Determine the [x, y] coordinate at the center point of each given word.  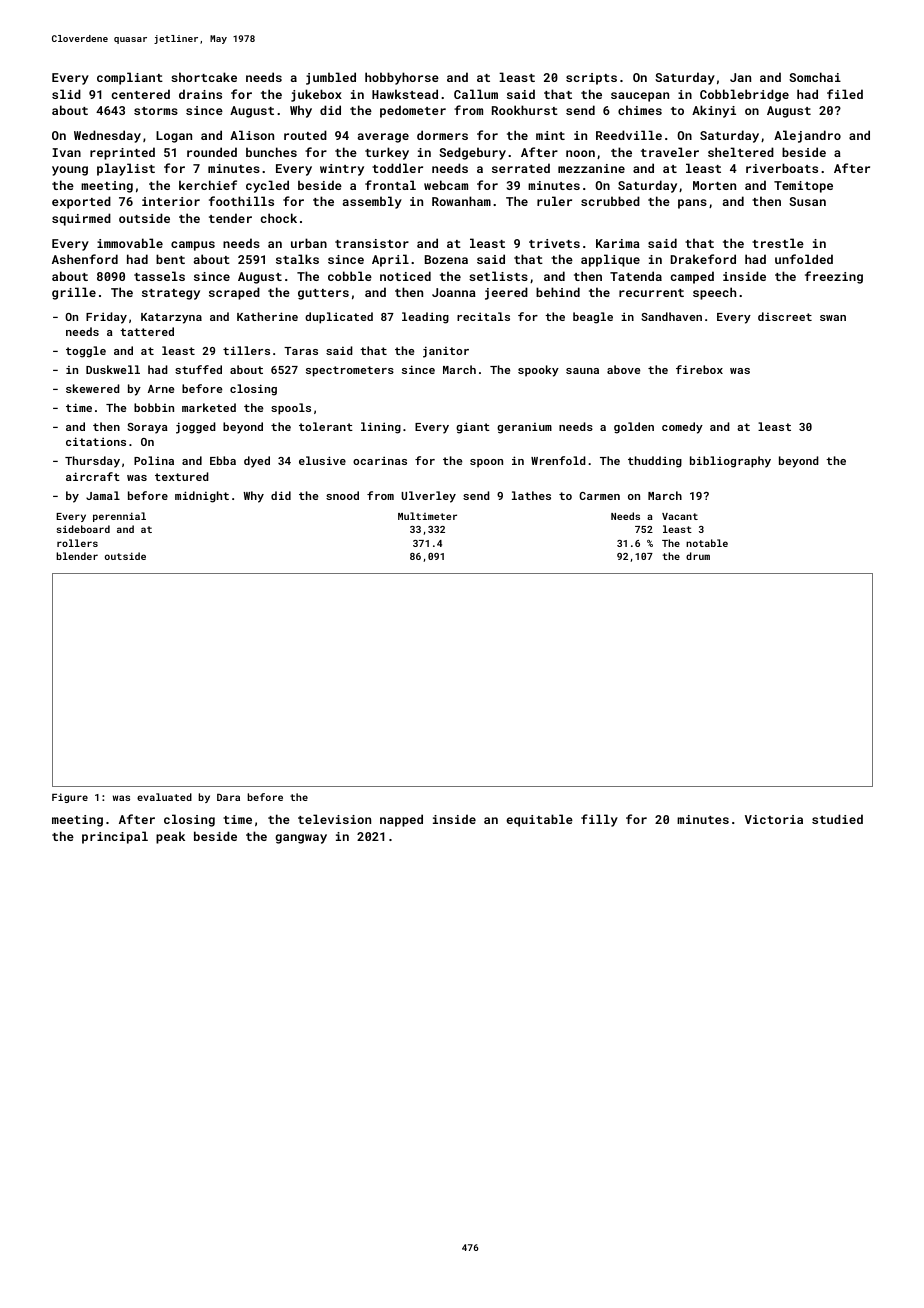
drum [698, 556]
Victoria [774, 819]
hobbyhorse [402, 78]
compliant [130, 78]
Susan [807, 201]
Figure [70, 798]
